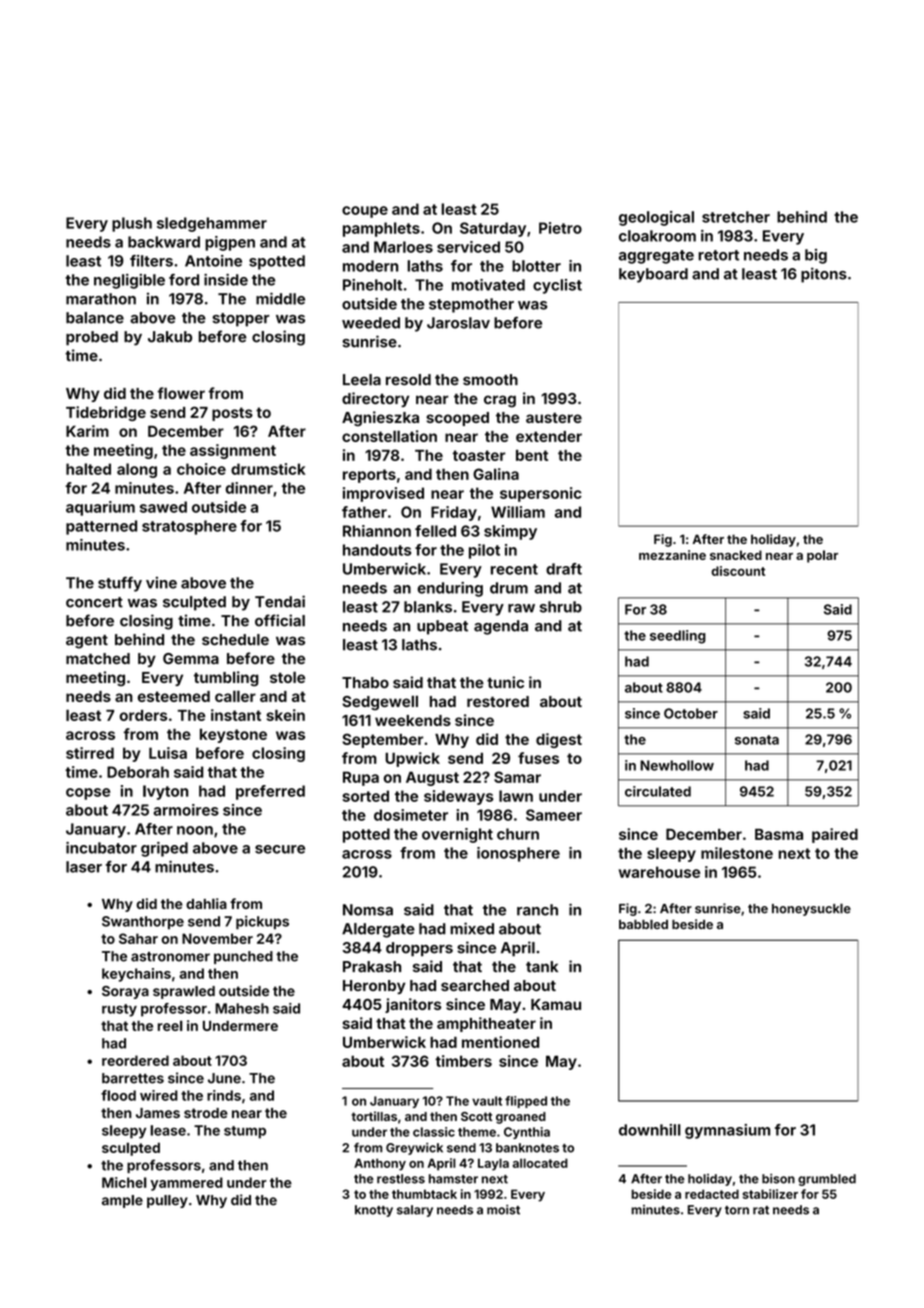 Image resolution: width=924 pixels, height=1308 pixels. Describe the element at coordinates (88, 794) in the page. I see `copse` at that location.
